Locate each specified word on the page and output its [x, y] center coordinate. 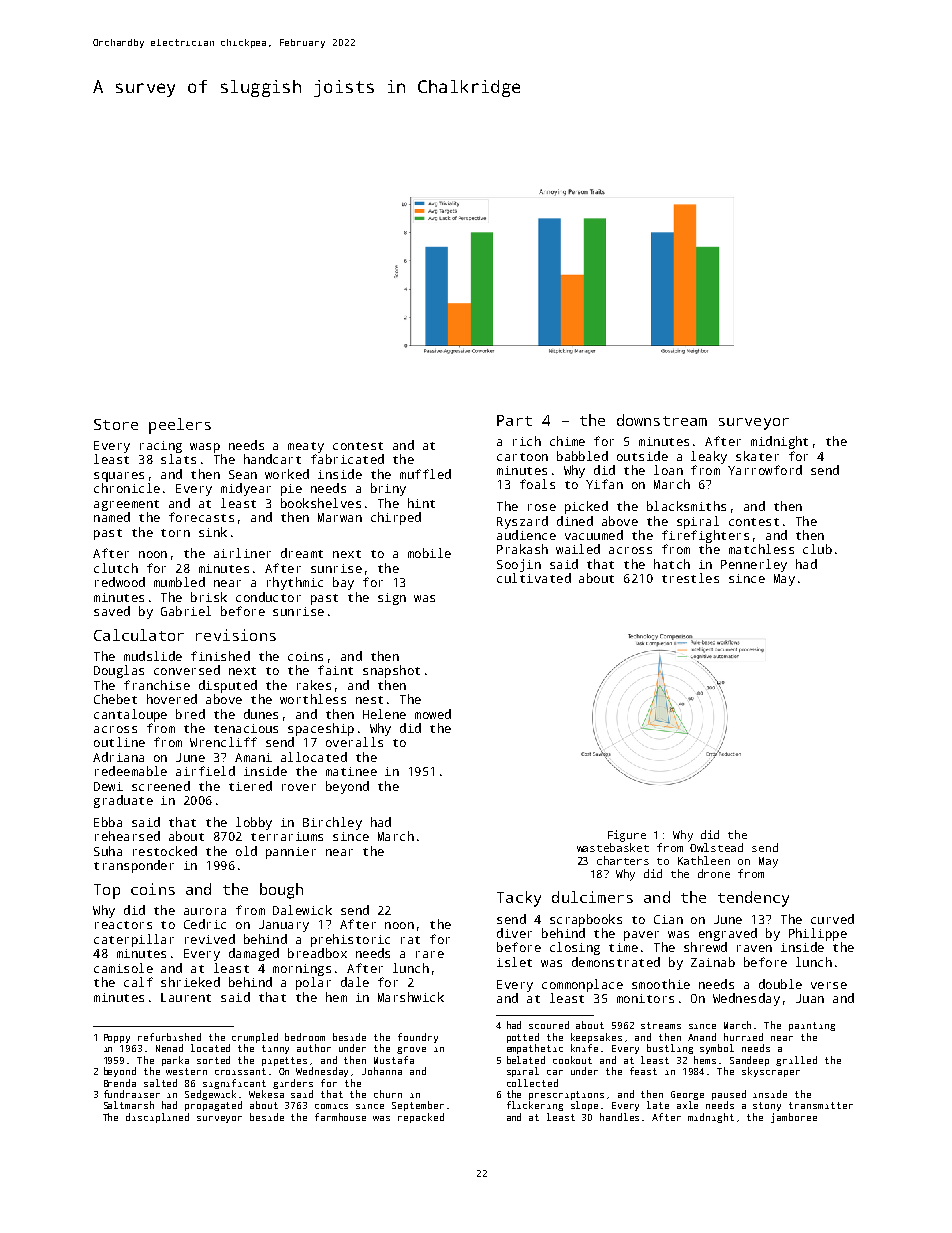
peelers [180, 426]
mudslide [153, 656]
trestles [690, 578]
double [780, 984]
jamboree [794, 1118]
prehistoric [350, 940]
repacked [421, 1118]
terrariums [287, 836]
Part [514, 420]
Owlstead [716, 847]
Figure [627, 836]
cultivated [534, 578]
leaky [709, 457]
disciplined [157, 1118]
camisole [123, 968]
